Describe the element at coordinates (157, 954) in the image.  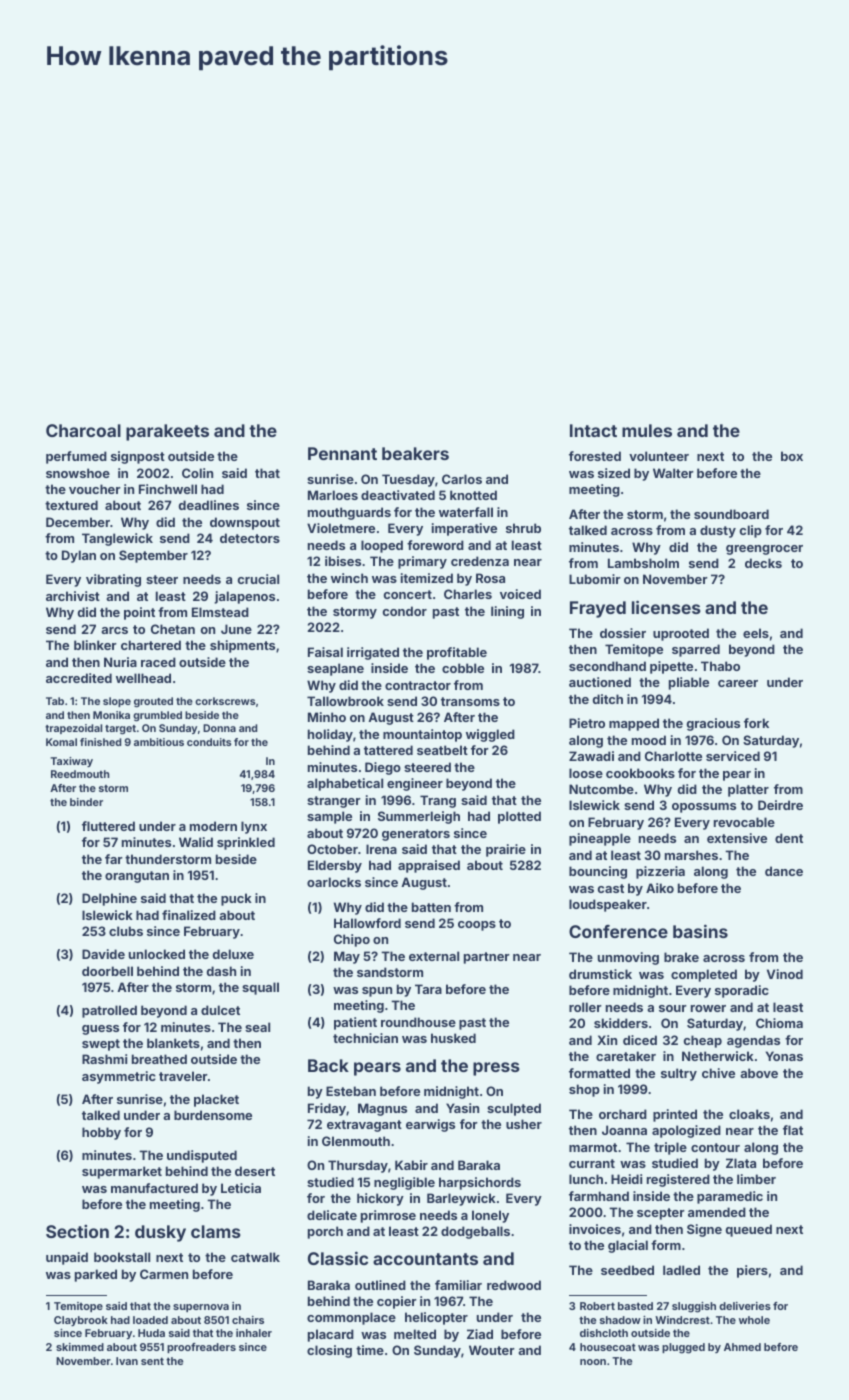
I see `unlocked` at that location.
